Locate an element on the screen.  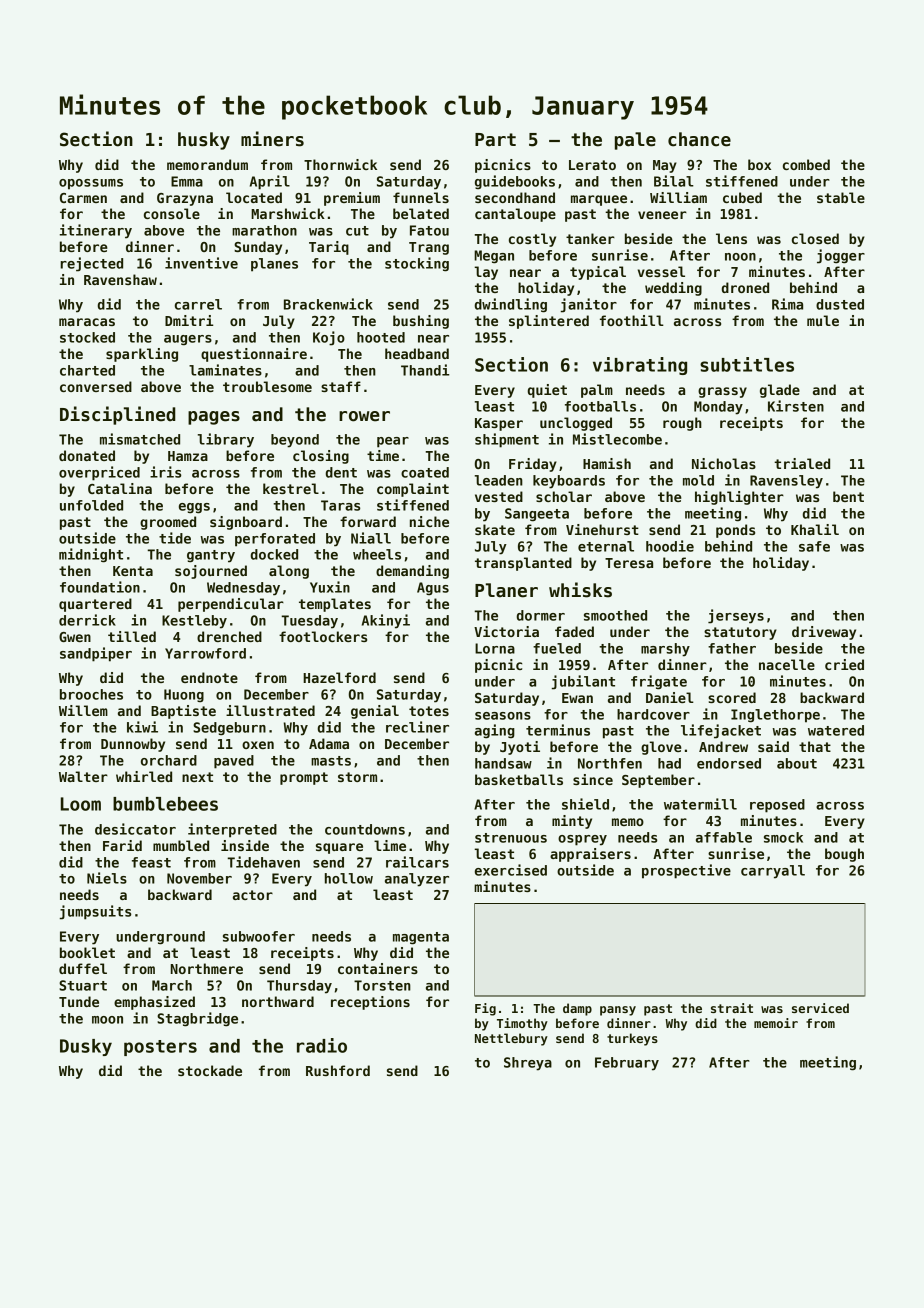
conversed is located at coordinates (96, 386).
